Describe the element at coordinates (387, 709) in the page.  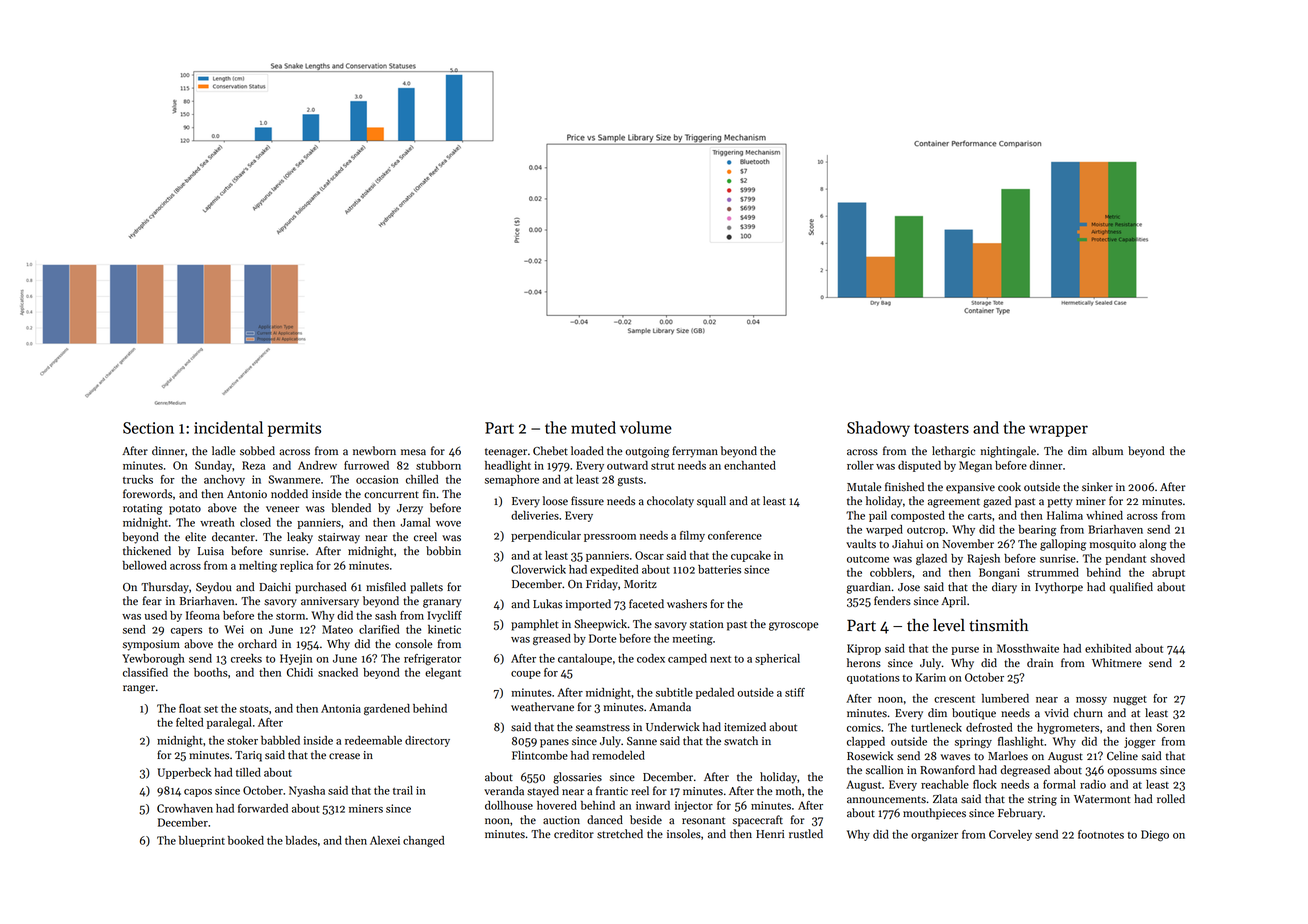
I see `gardened` at that location.
